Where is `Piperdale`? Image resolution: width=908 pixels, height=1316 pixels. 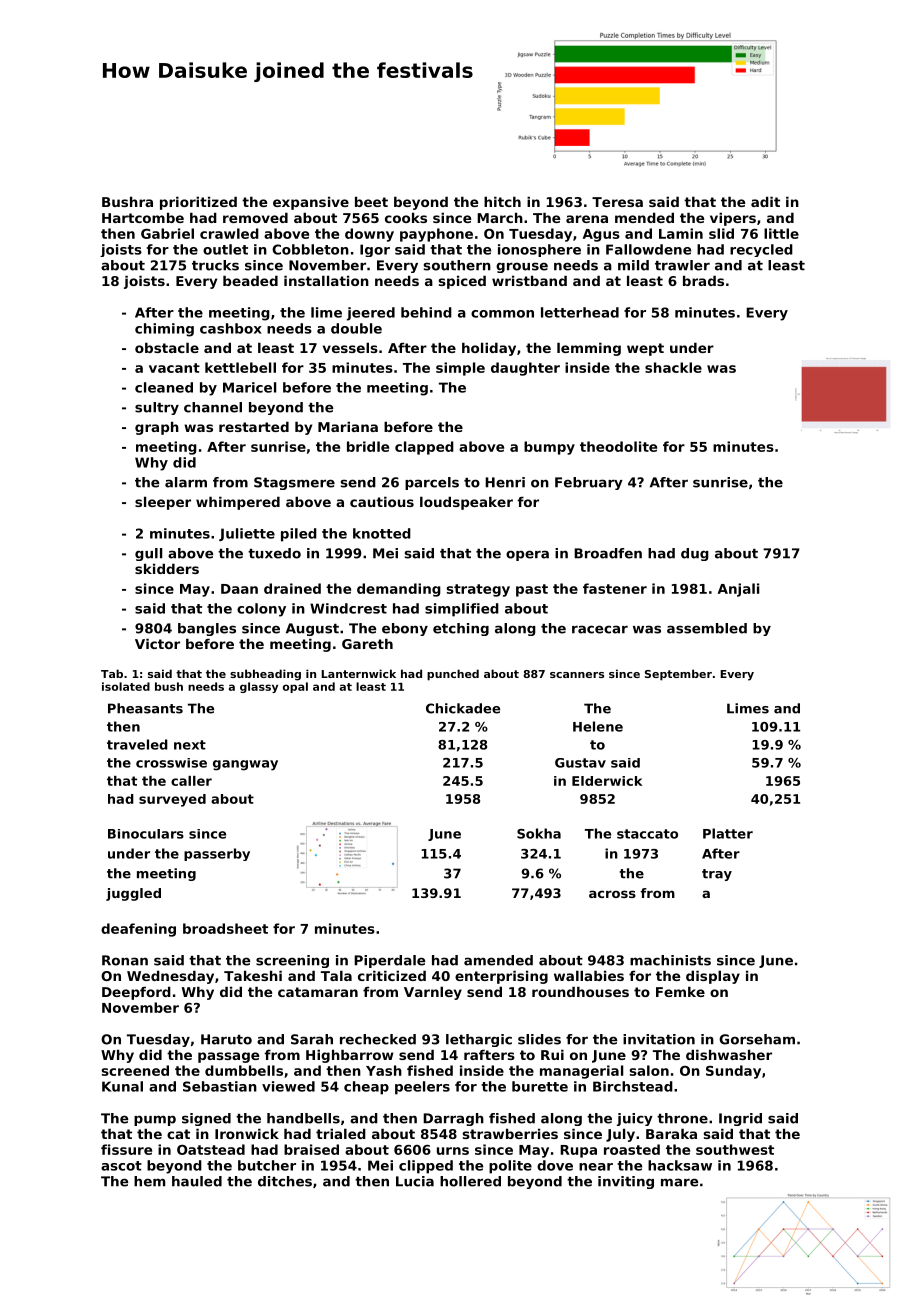
Piperdale is located at coordinates (389, 961).
